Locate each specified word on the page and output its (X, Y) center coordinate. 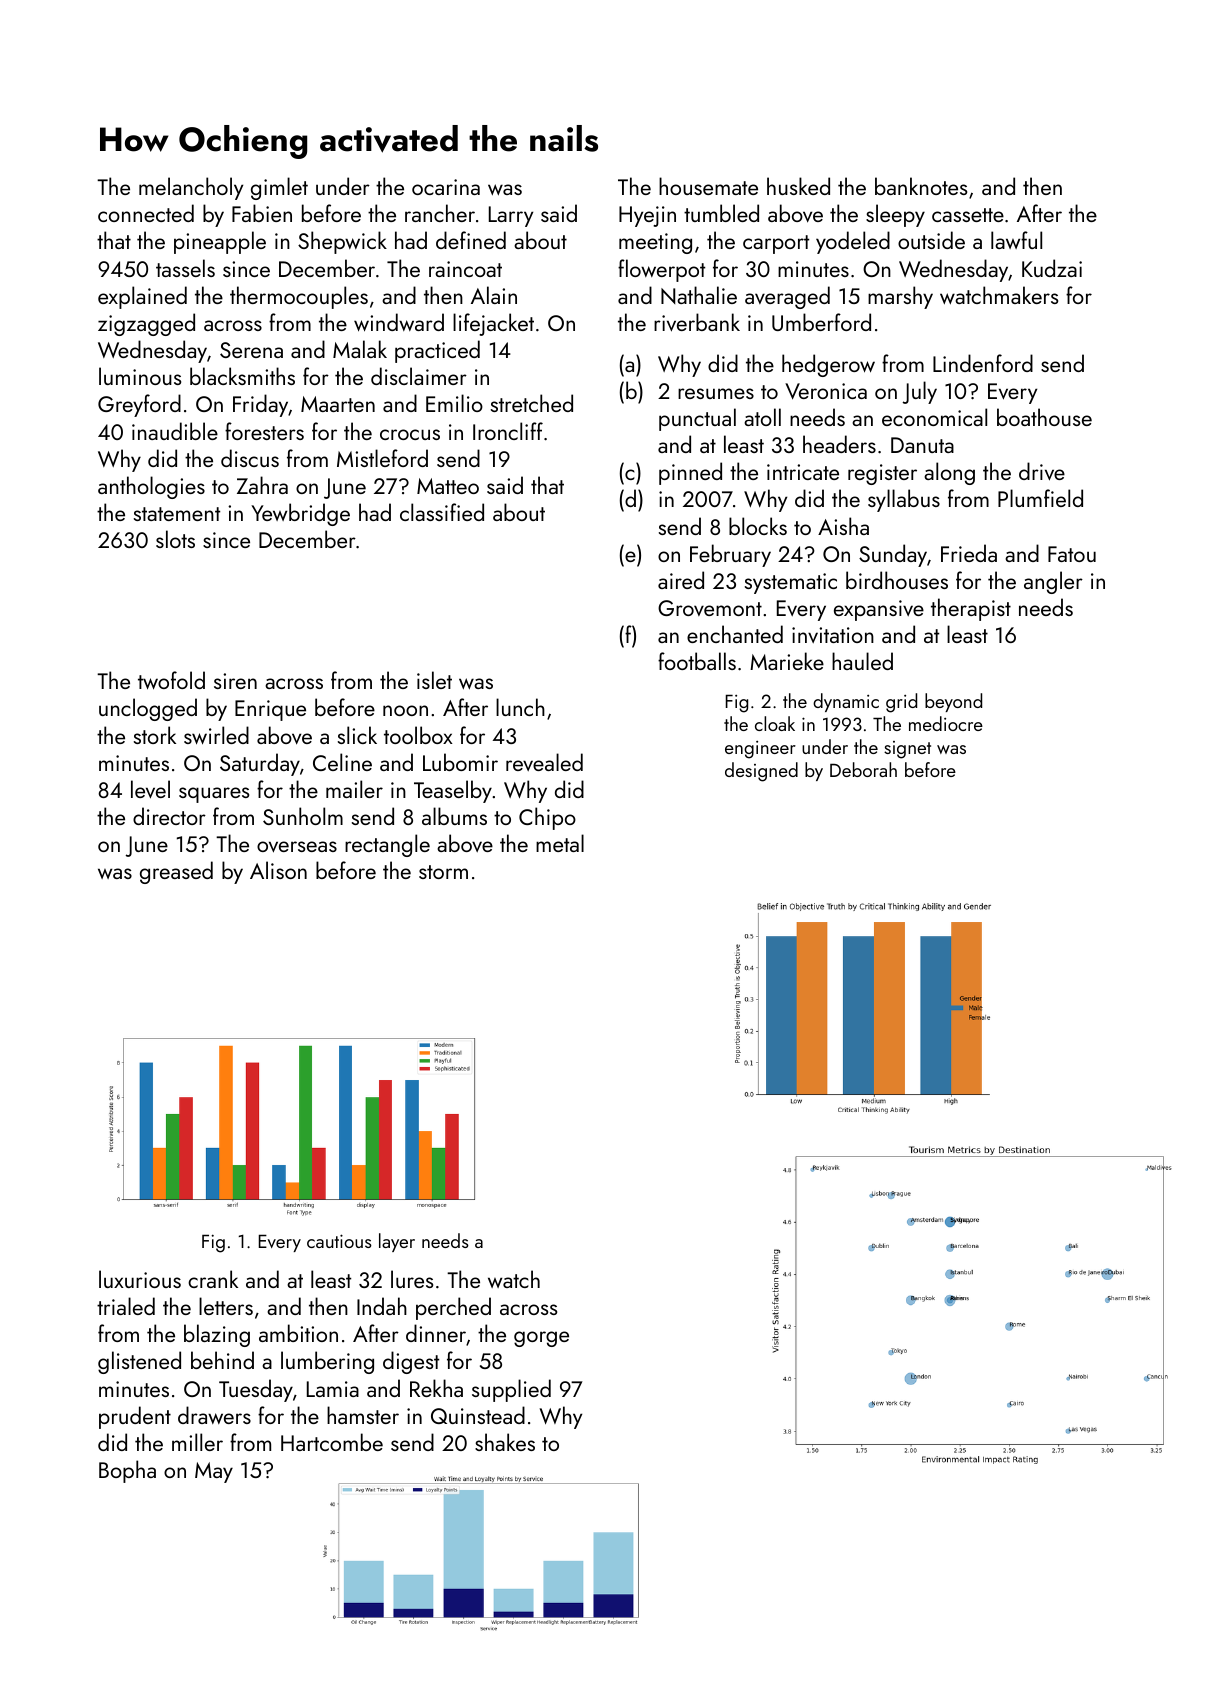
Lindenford (983, 363)
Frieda (969, 553)
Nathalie (699, 295)
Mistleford (382, 458)
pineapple (220, 242)
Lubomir (460, 762)
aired (681, 580)
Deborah (863, 769)
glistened (139, 1362)
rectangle (387, 845)
